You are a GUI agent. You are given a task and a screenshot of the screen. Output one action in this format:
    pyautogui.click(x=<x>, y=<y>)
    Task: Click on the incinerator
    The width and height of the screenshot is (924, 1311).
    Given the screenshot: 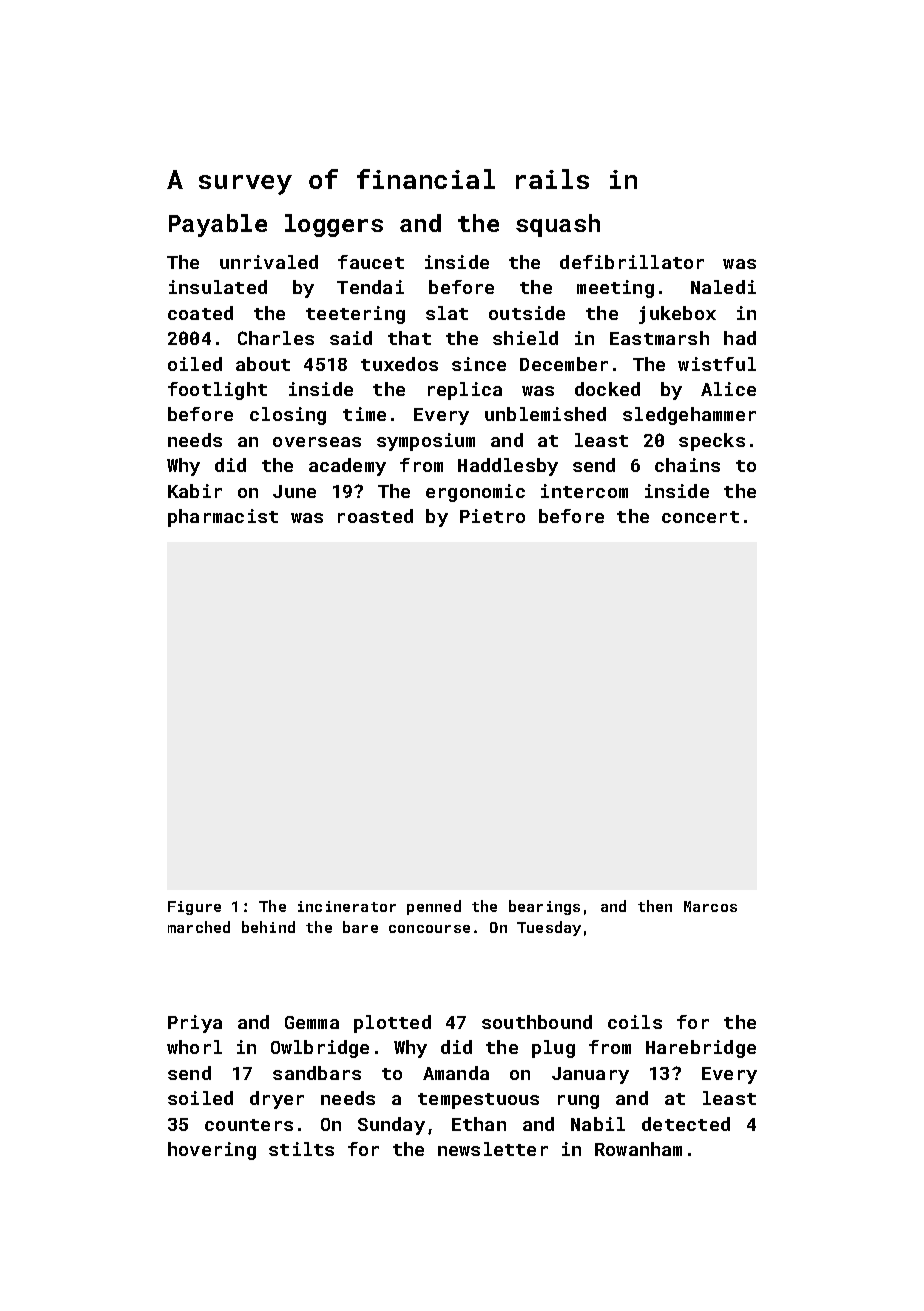 What is the action you would take?
    pyautogui.click(x=347, y=906)
